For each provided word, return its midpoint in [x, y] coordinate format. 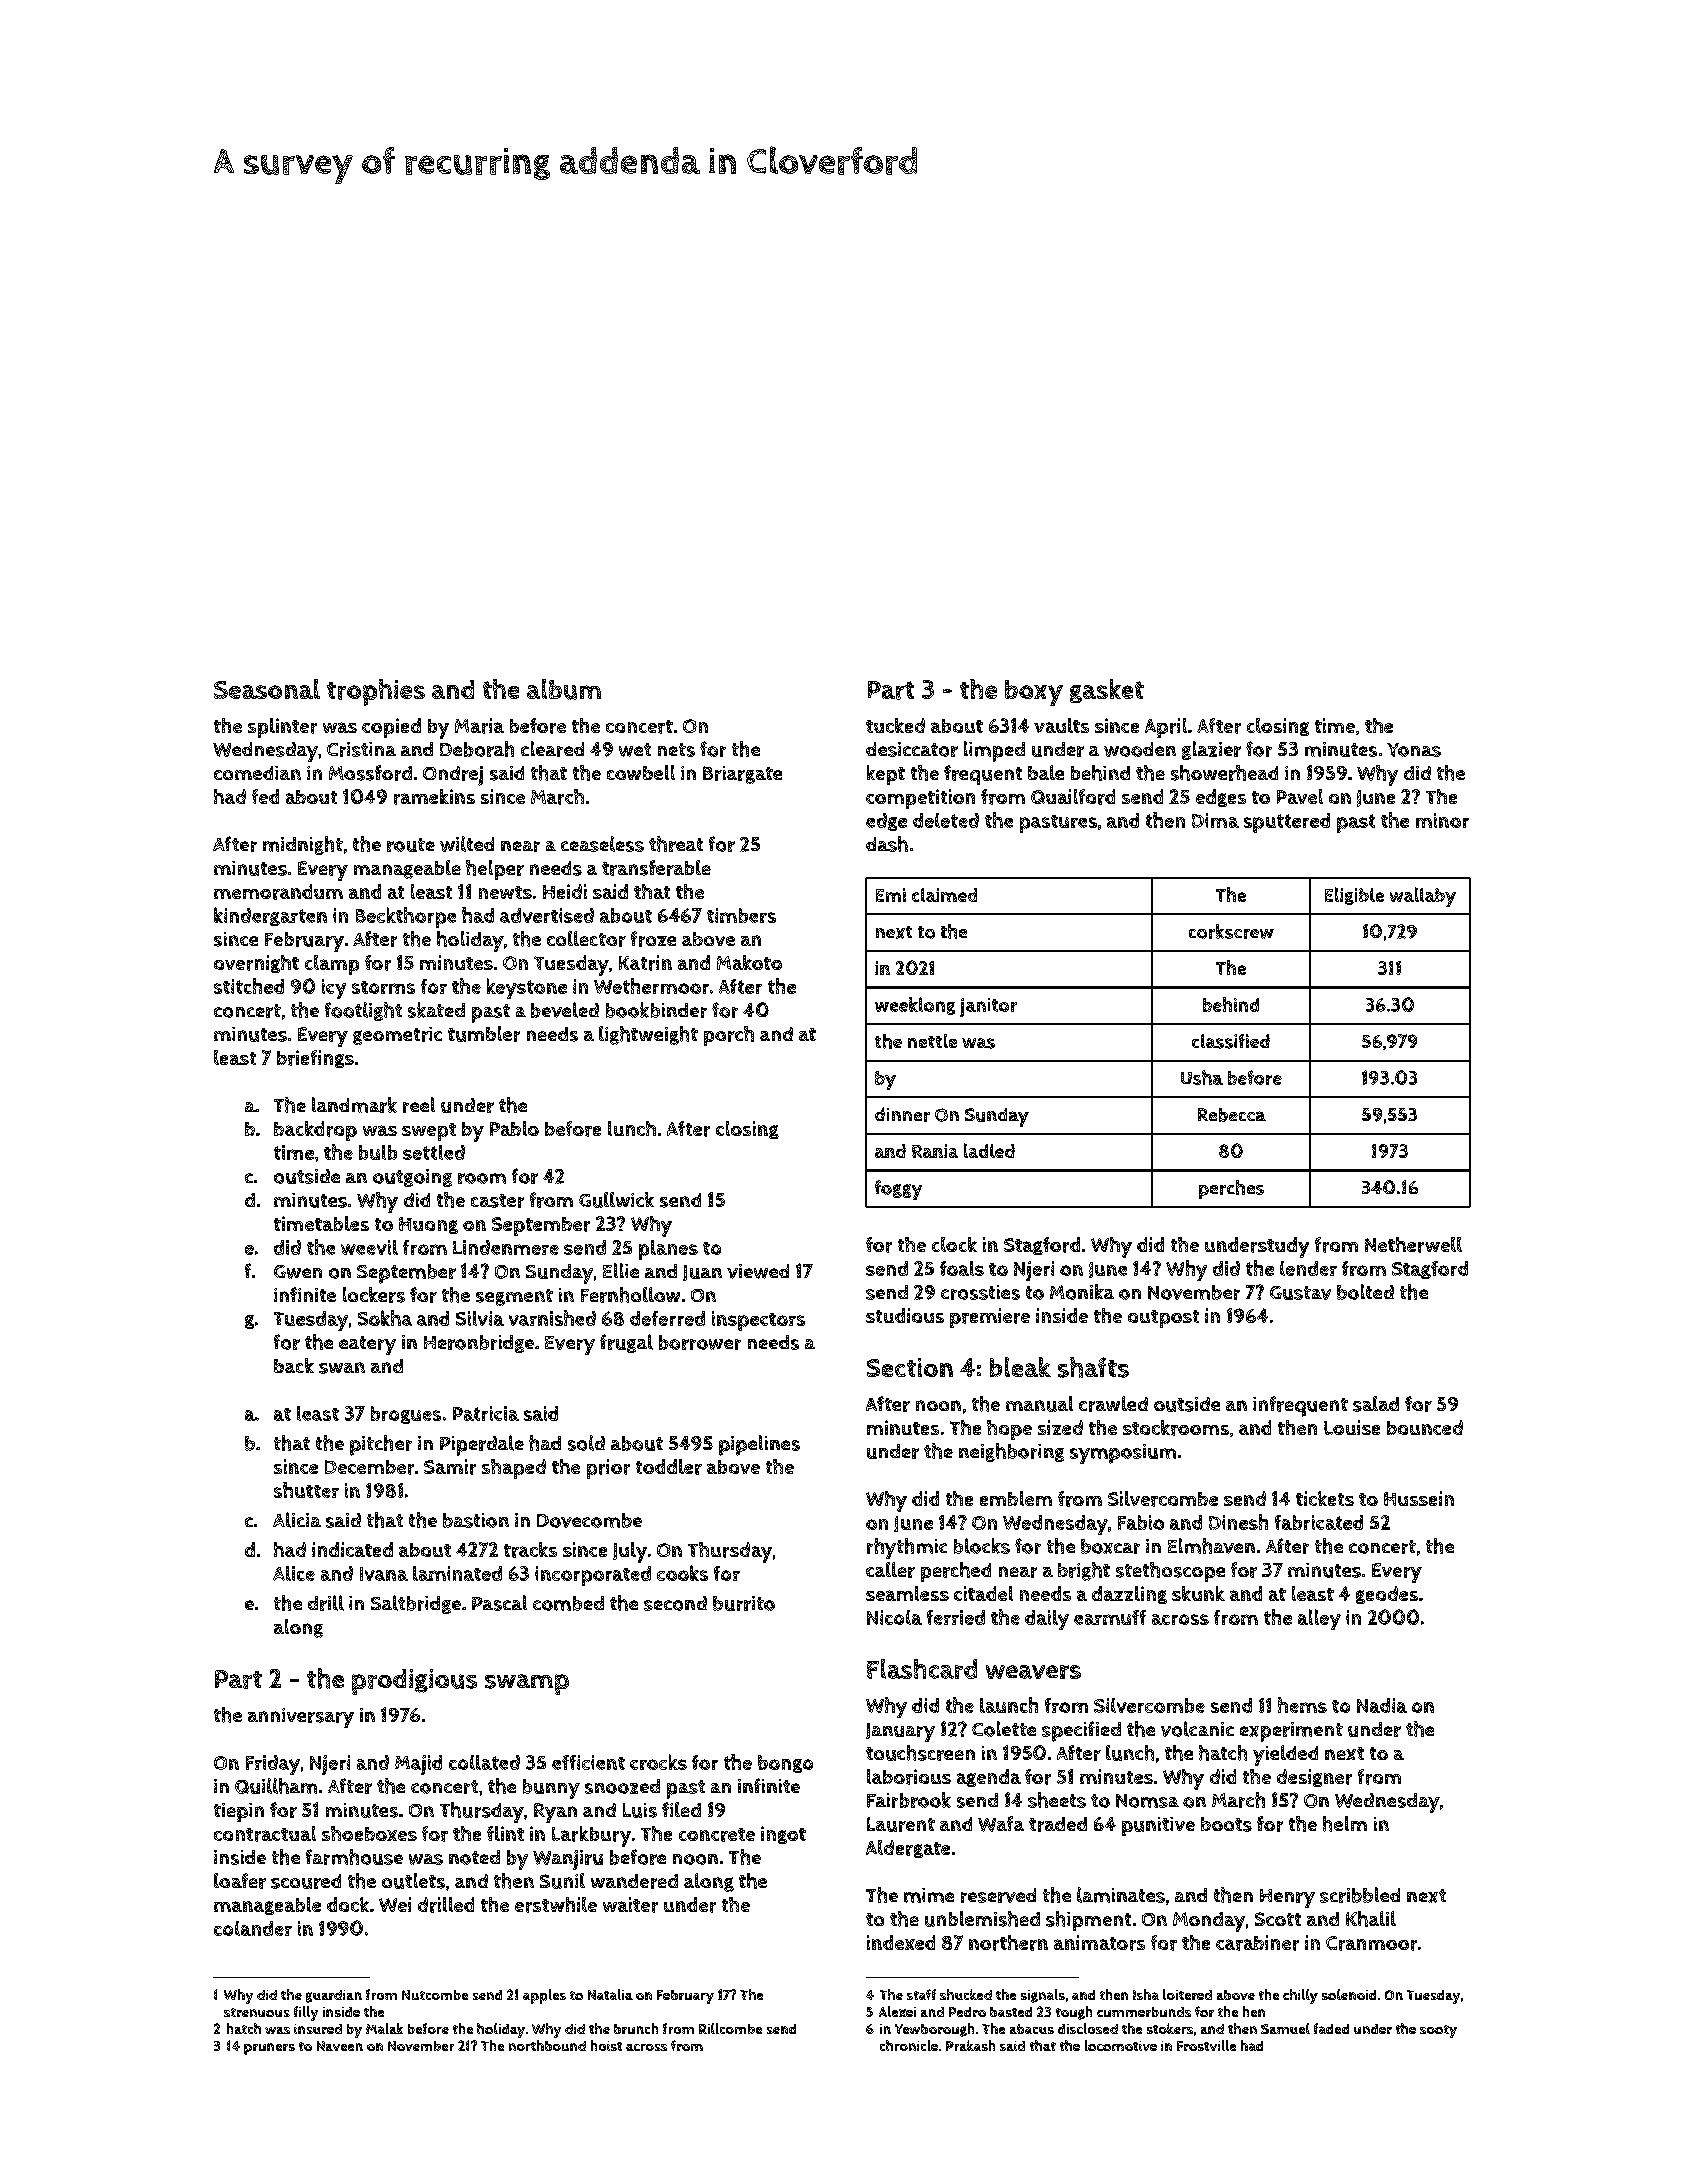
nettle [932, 1041]
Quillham [276, 1786]
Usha [1202, 1077]
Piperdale [482, 1445]
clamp [332, 965]
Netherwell [1413, 1245]
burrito [744, 1603]
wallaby [1423, 897]
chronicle [909, 2045]
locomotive [1121, 2045]
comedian [257, 773]
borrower [700, 1342]
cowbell [641, 772]
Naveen [340, 2046]
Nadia [1382, 1705]
